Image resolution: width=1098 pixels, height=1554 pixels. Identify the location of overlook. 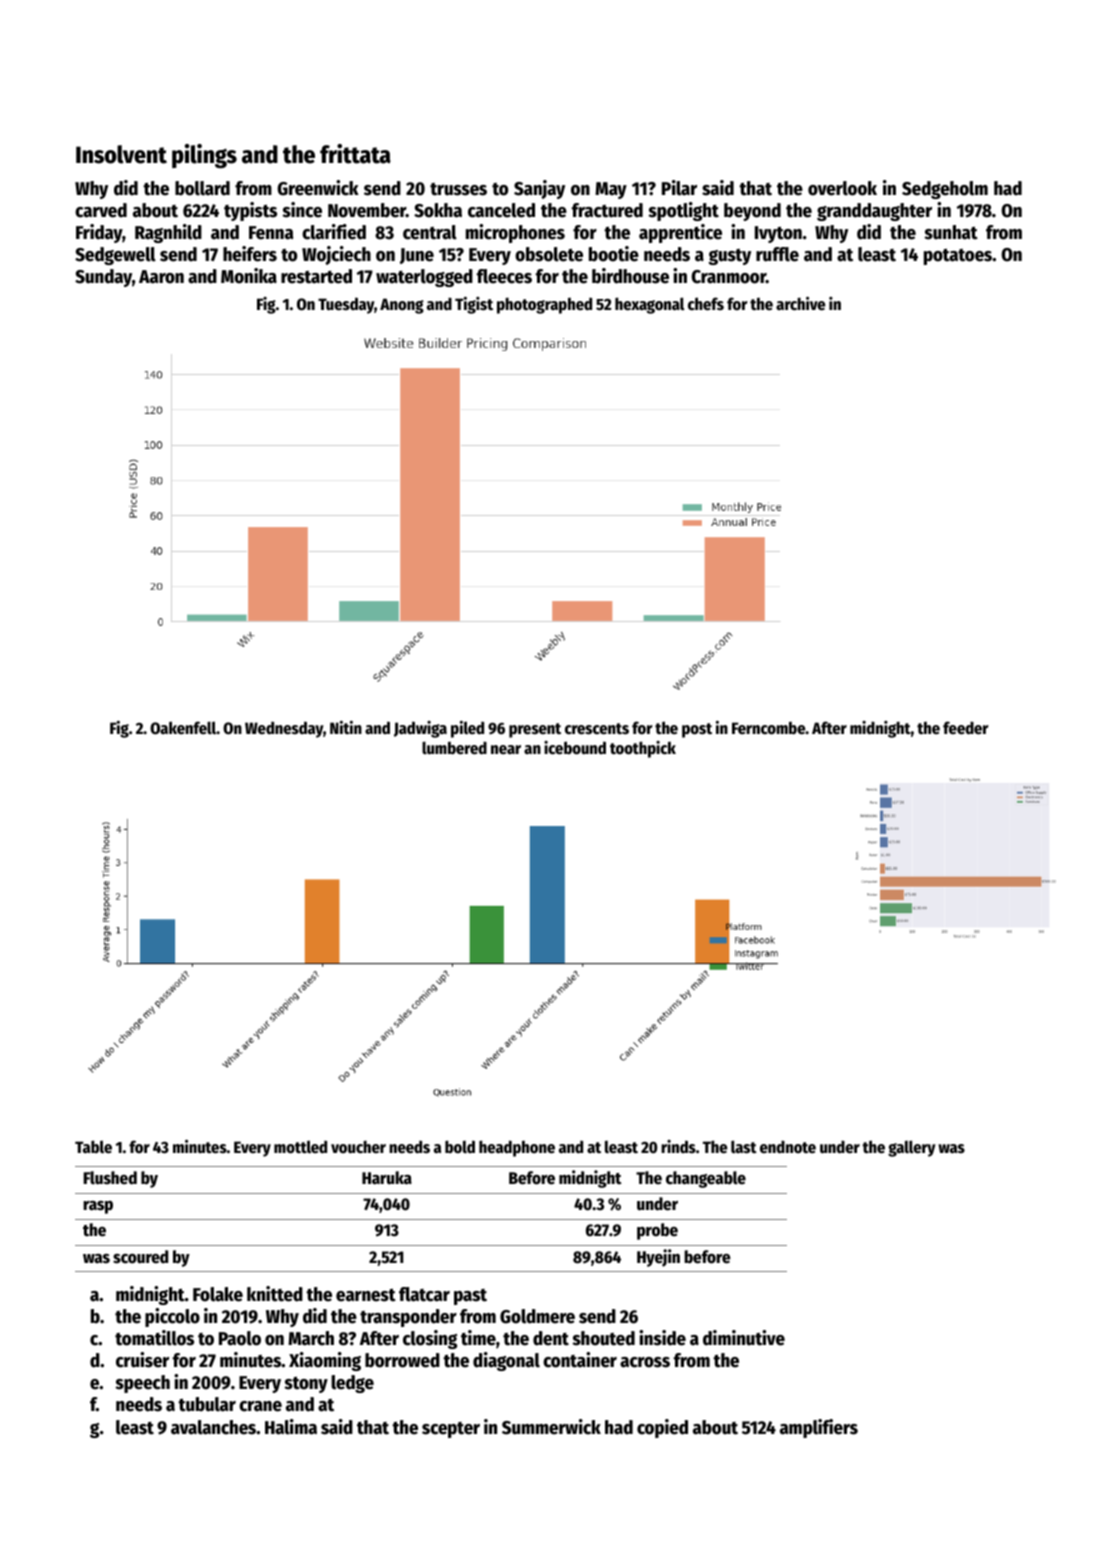
(842, 188).
